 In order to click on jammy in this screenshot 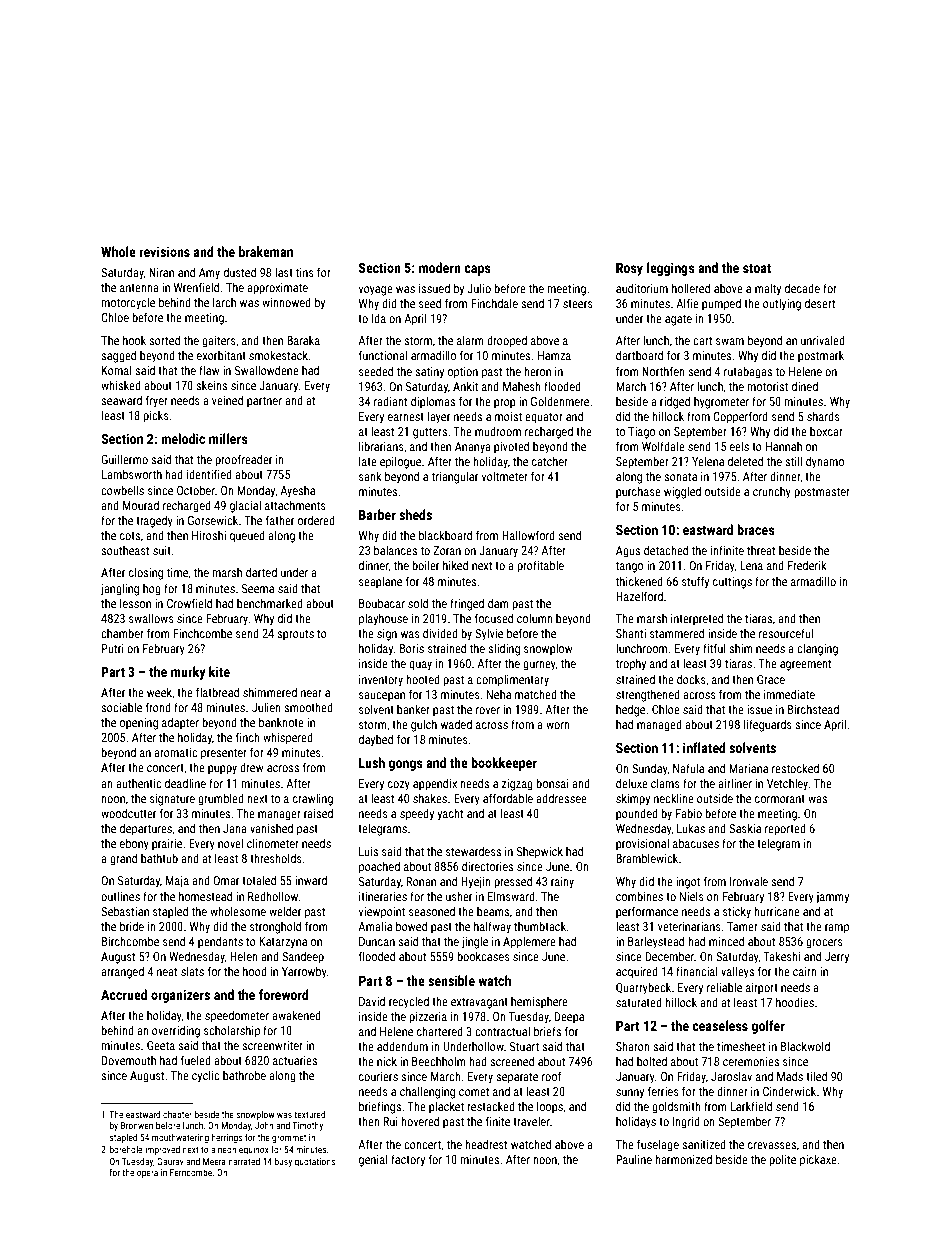, I will do `click(832, 898)`.
